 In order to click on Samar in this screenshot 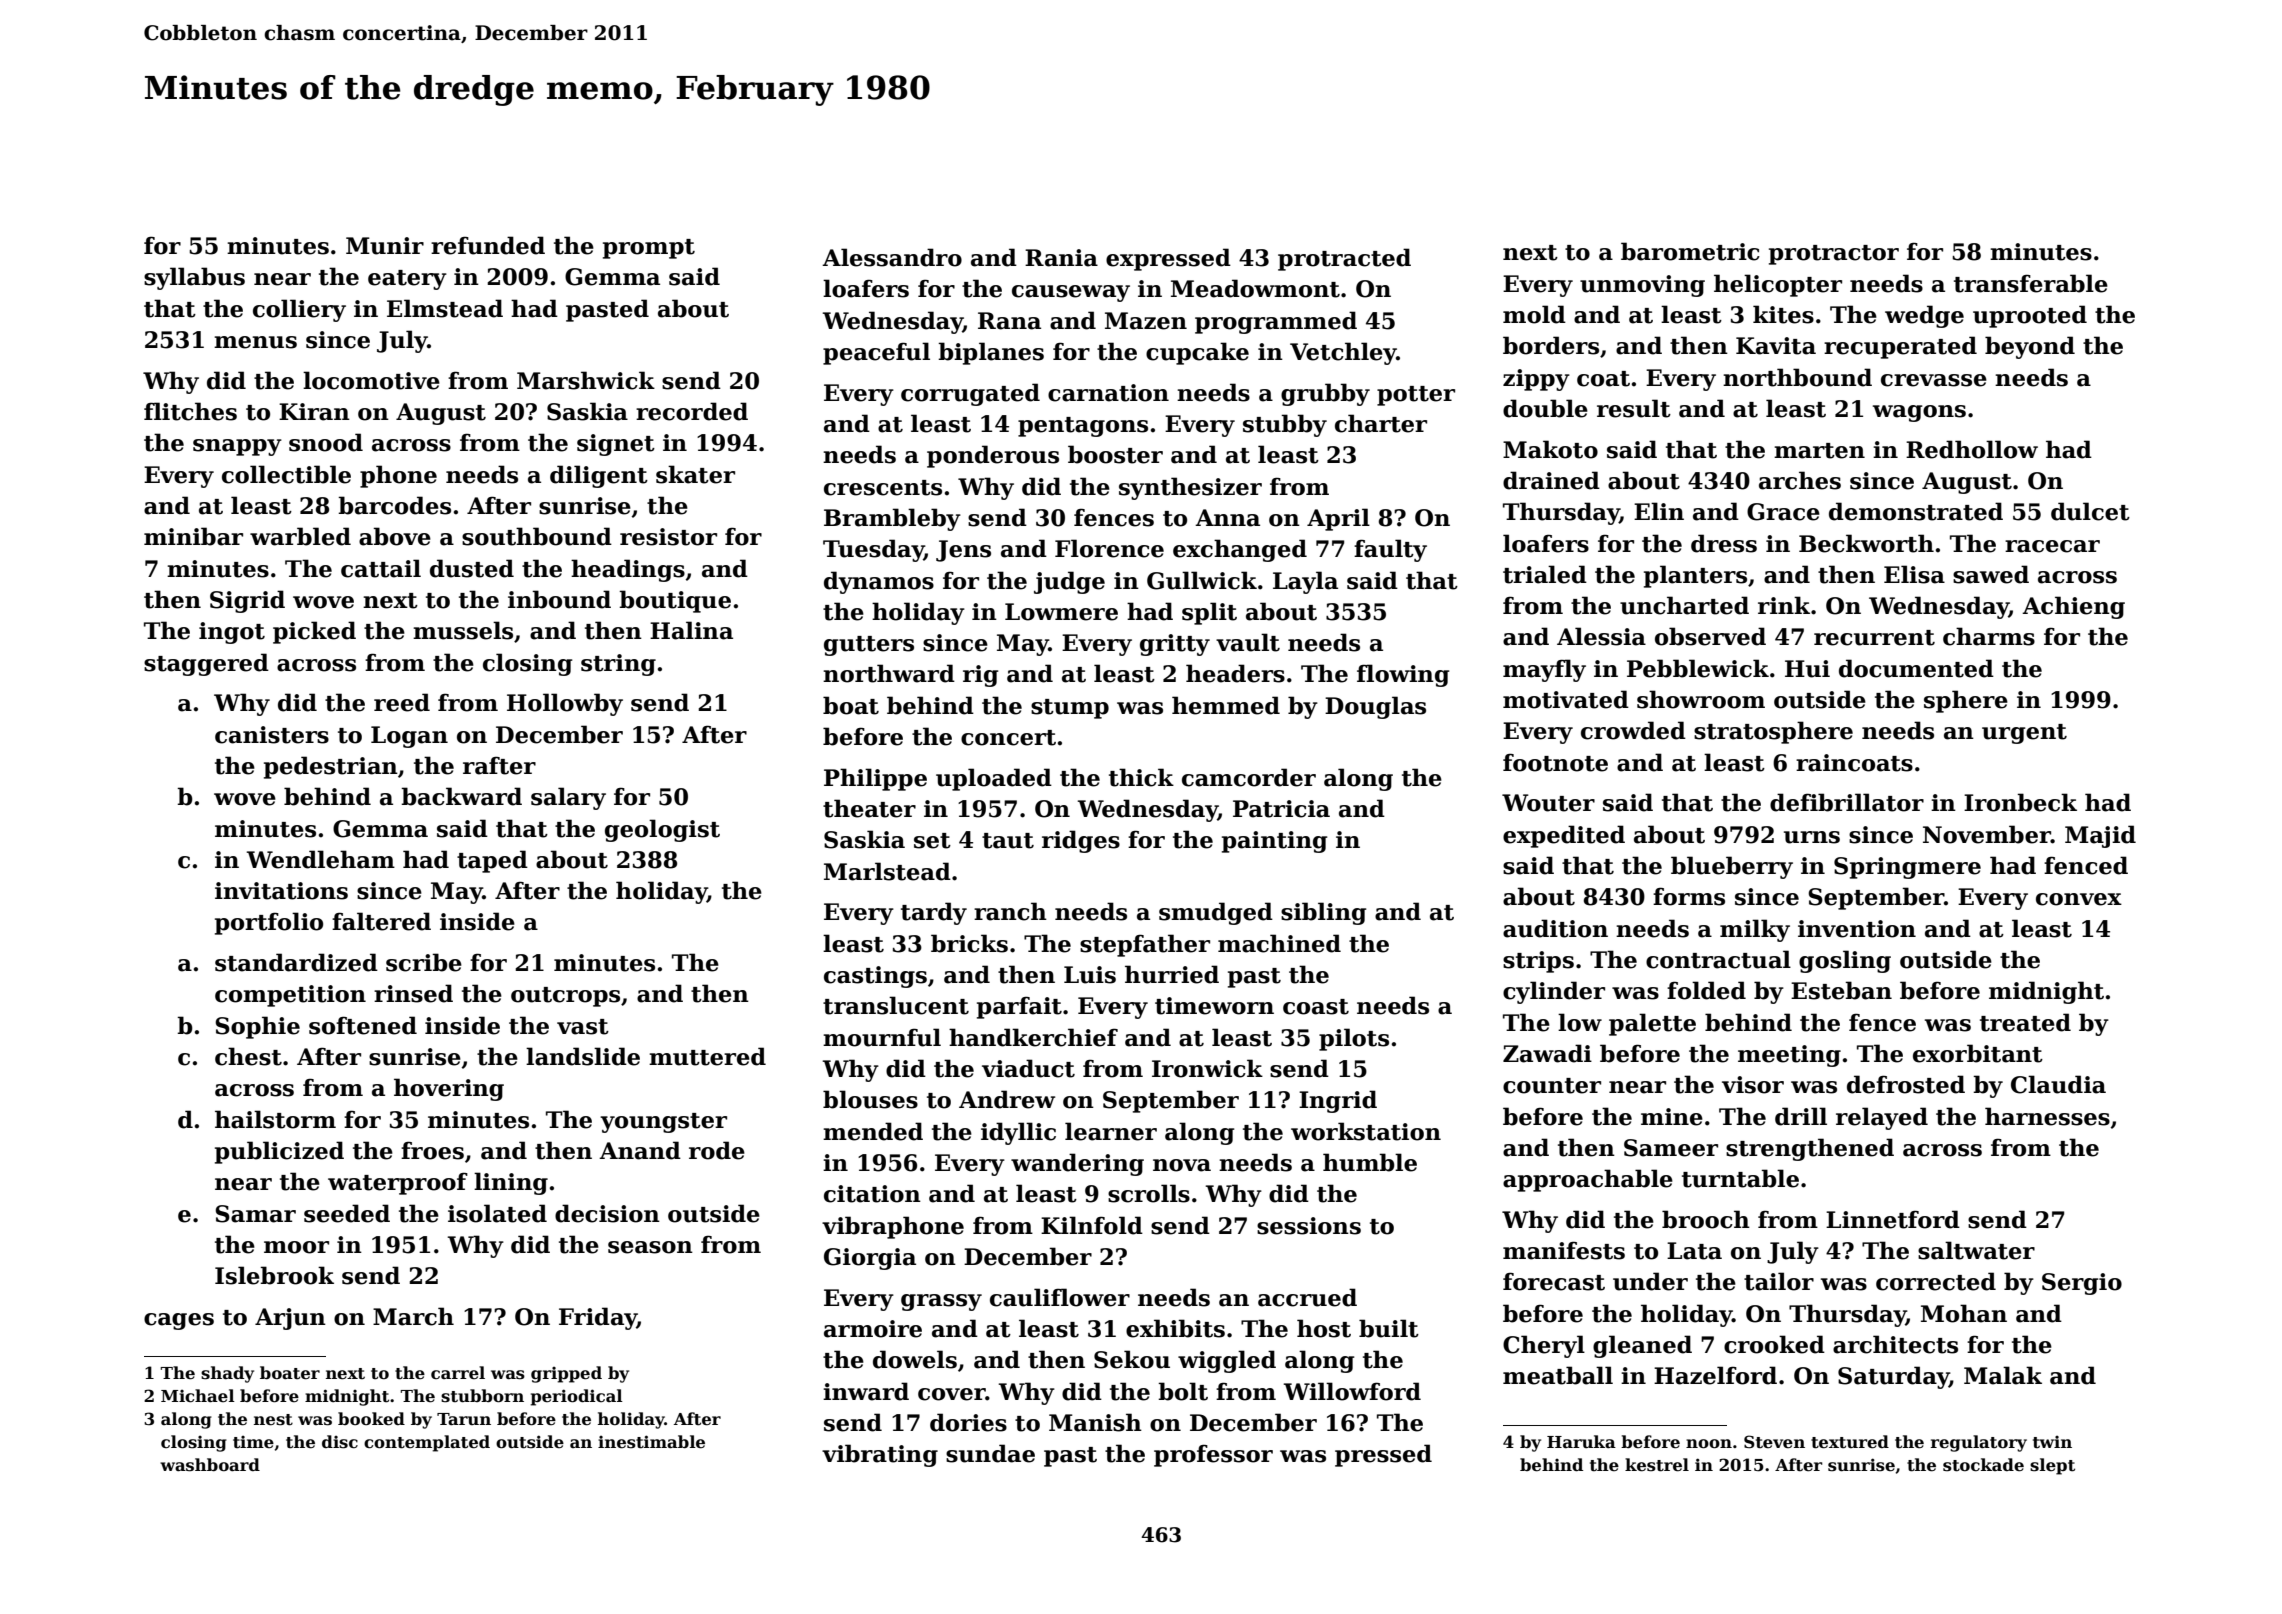, I will do `click(255, 1214)`.
